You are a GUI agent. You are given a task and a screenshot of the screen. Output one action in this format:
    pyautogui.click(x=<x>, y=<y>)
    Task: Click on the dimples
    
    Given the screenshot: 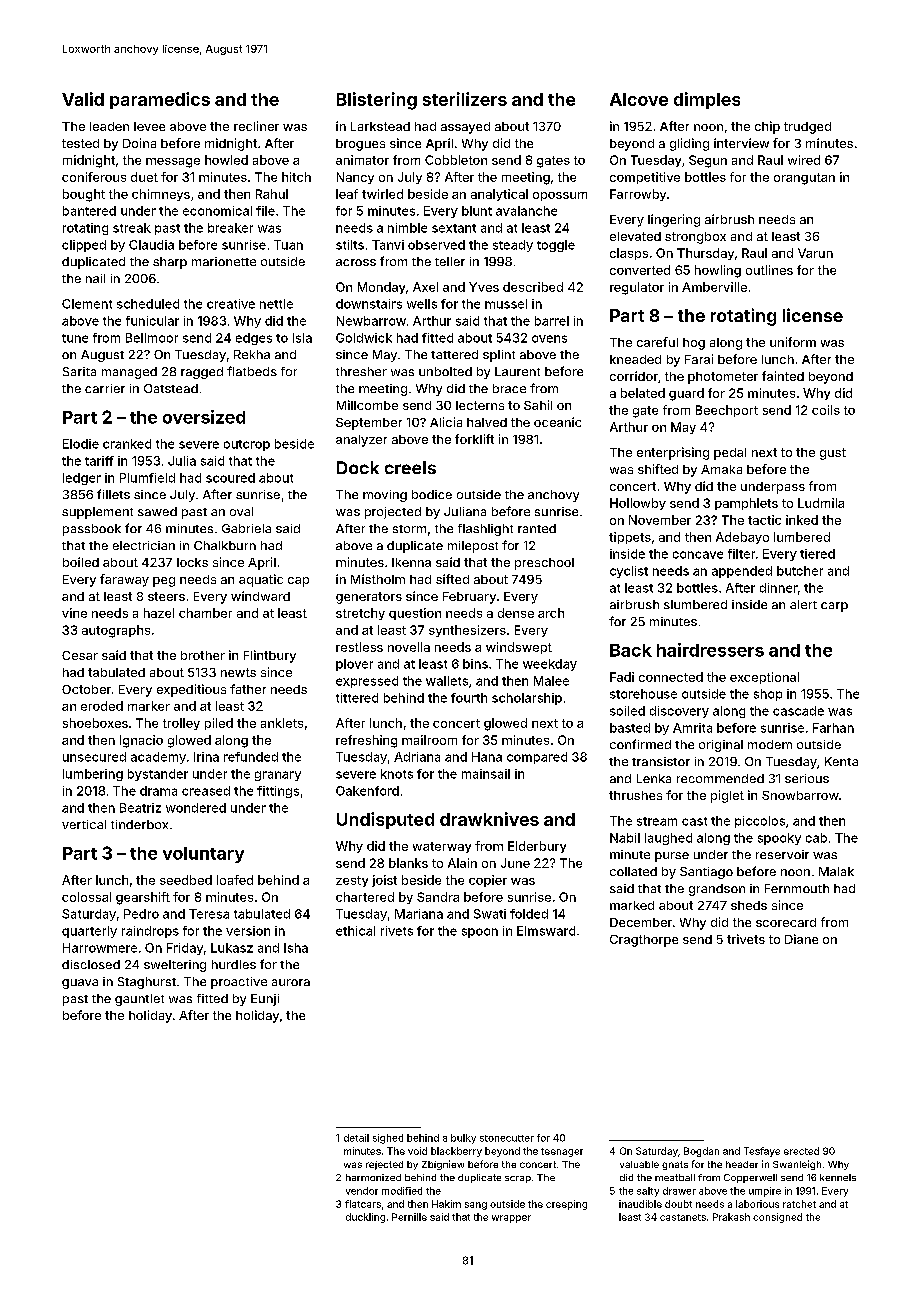 What is the action you would take?
    pyautogui.click(x=707, y=100)
